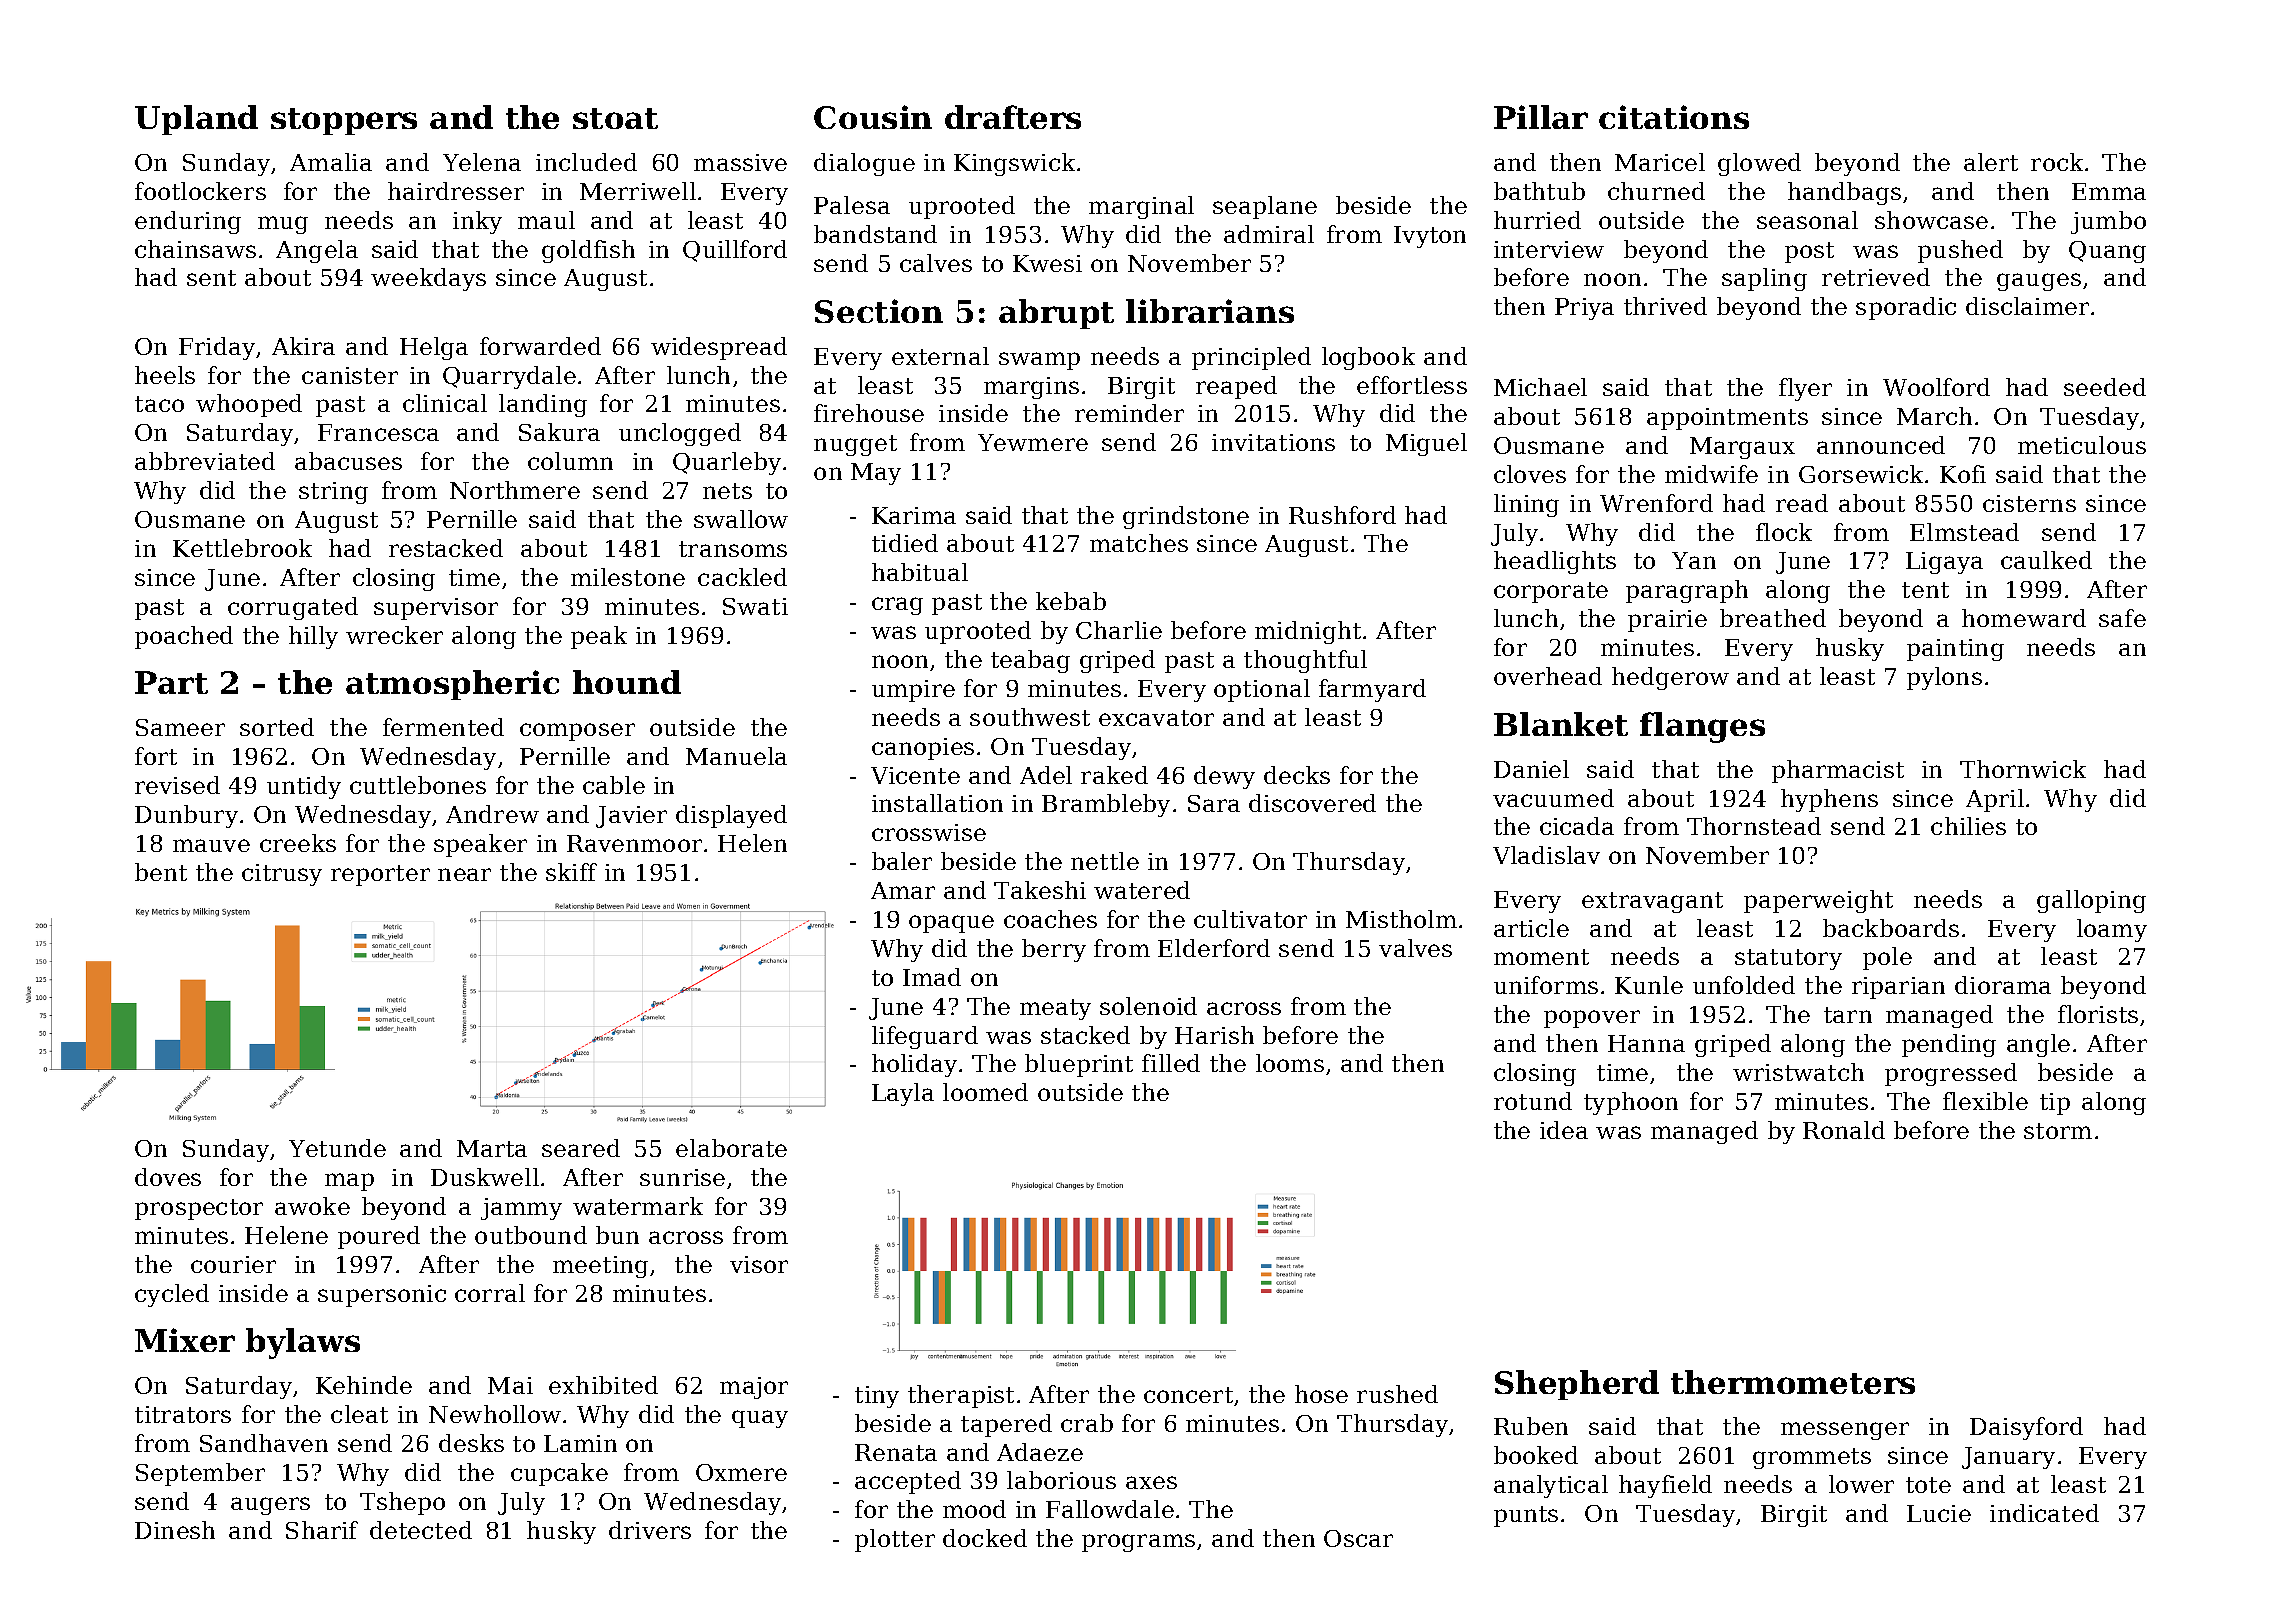  I want to click on crosswise, so click(929, 832).
